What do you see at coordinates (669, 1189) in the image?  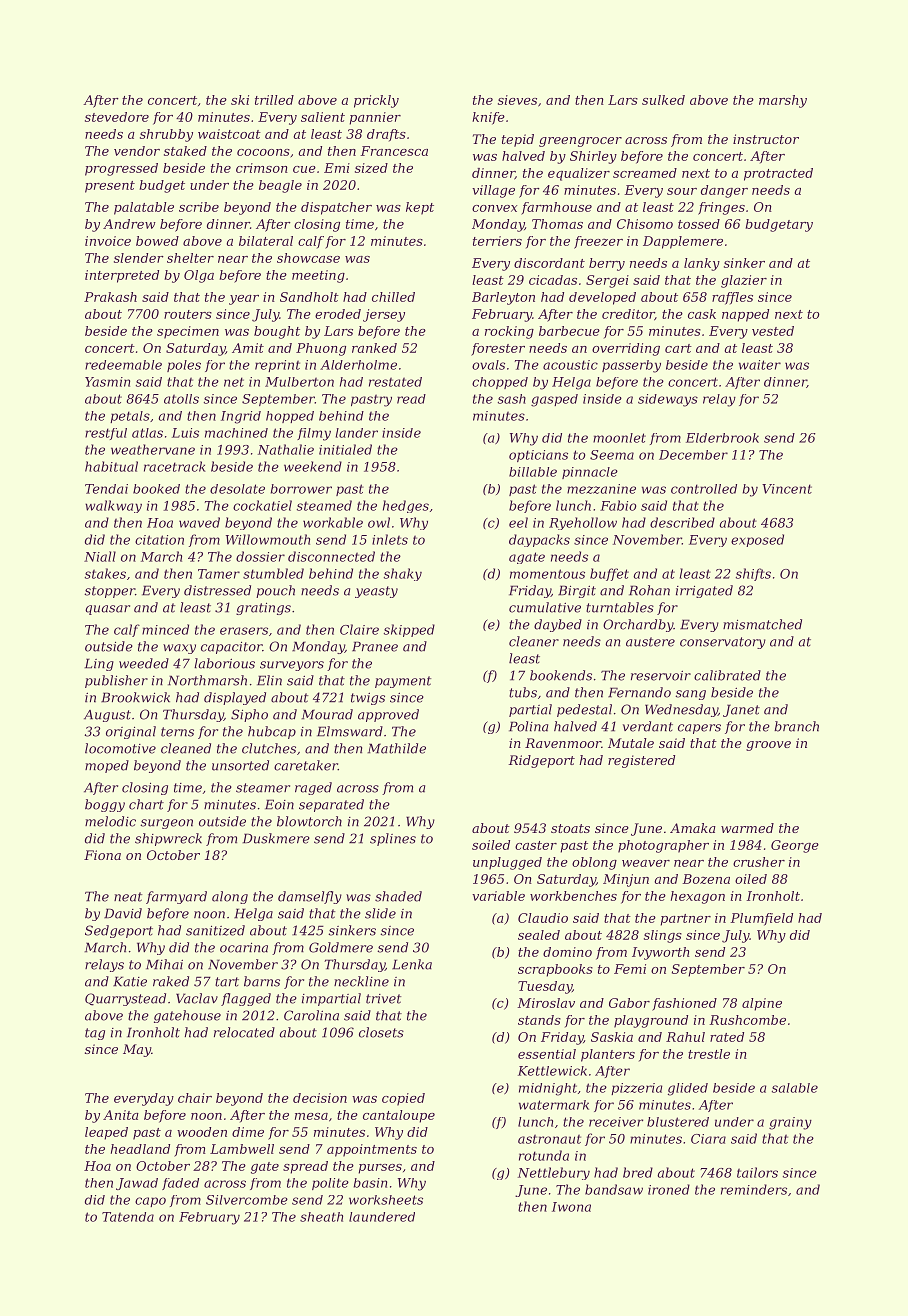 I see `ironed` at bounding box center [669, 1189].
